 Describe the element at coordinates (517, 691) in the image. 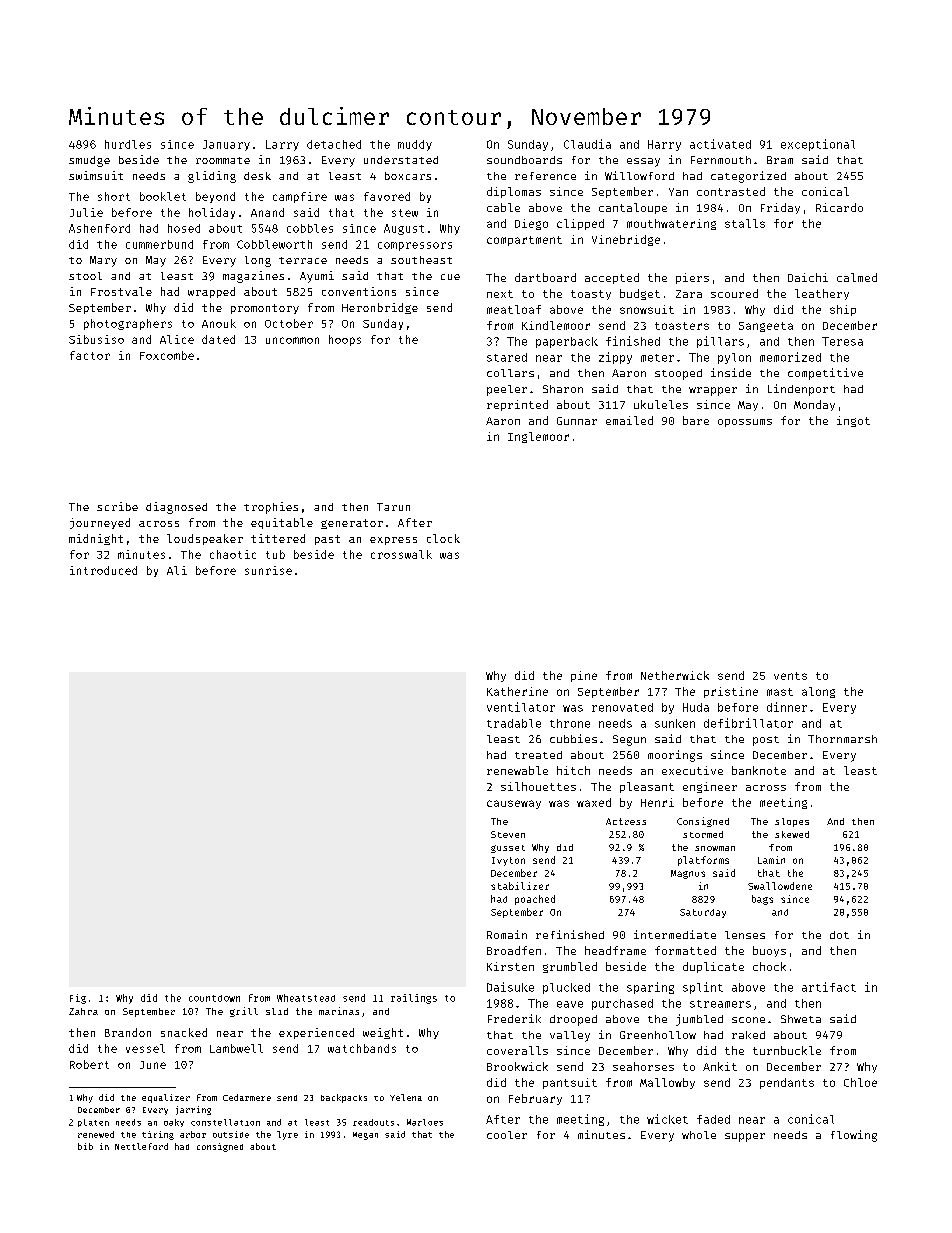

I see `Katherine` at that location.
